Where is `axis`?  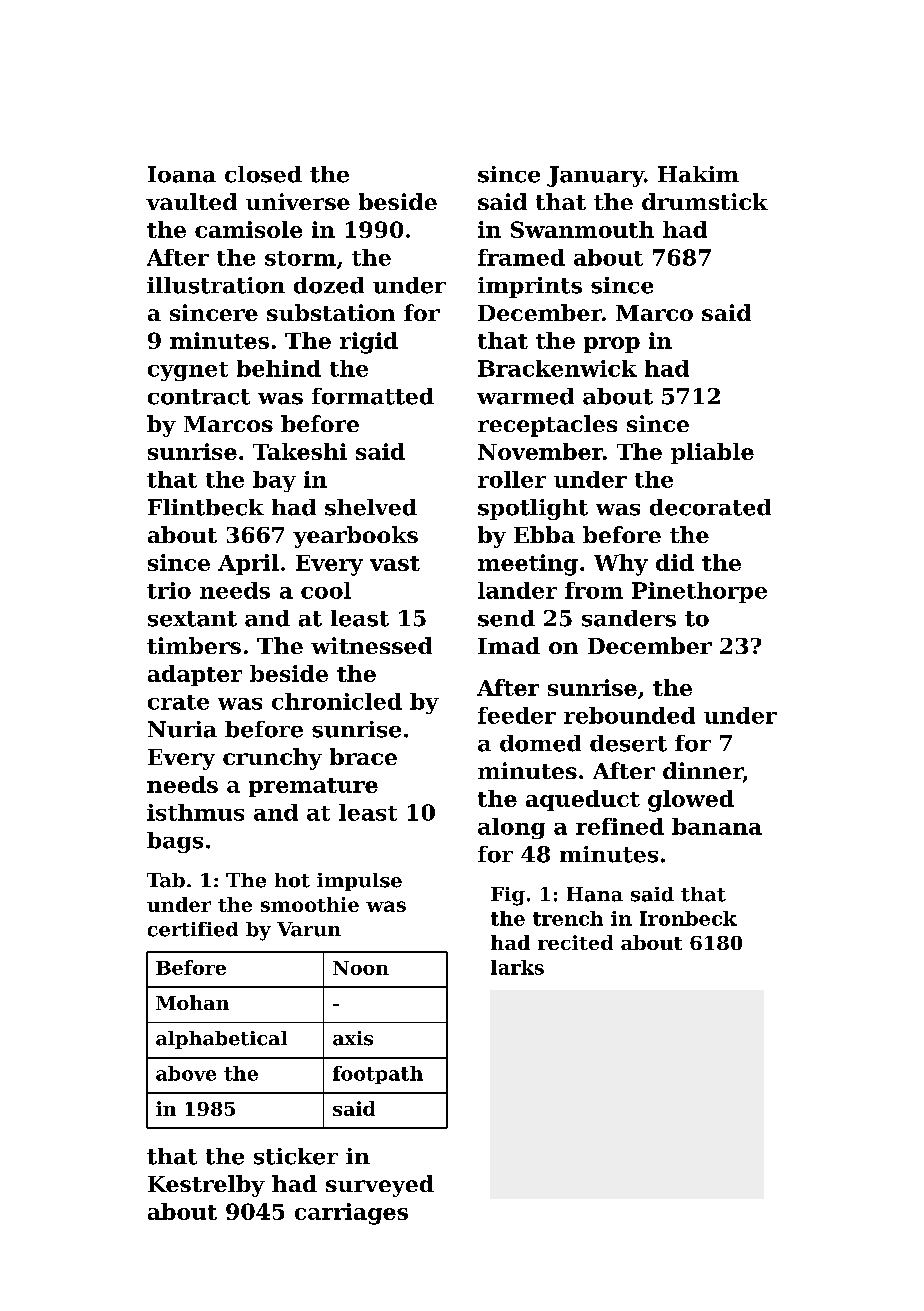 axis is located at coordinates (353, 1038).
